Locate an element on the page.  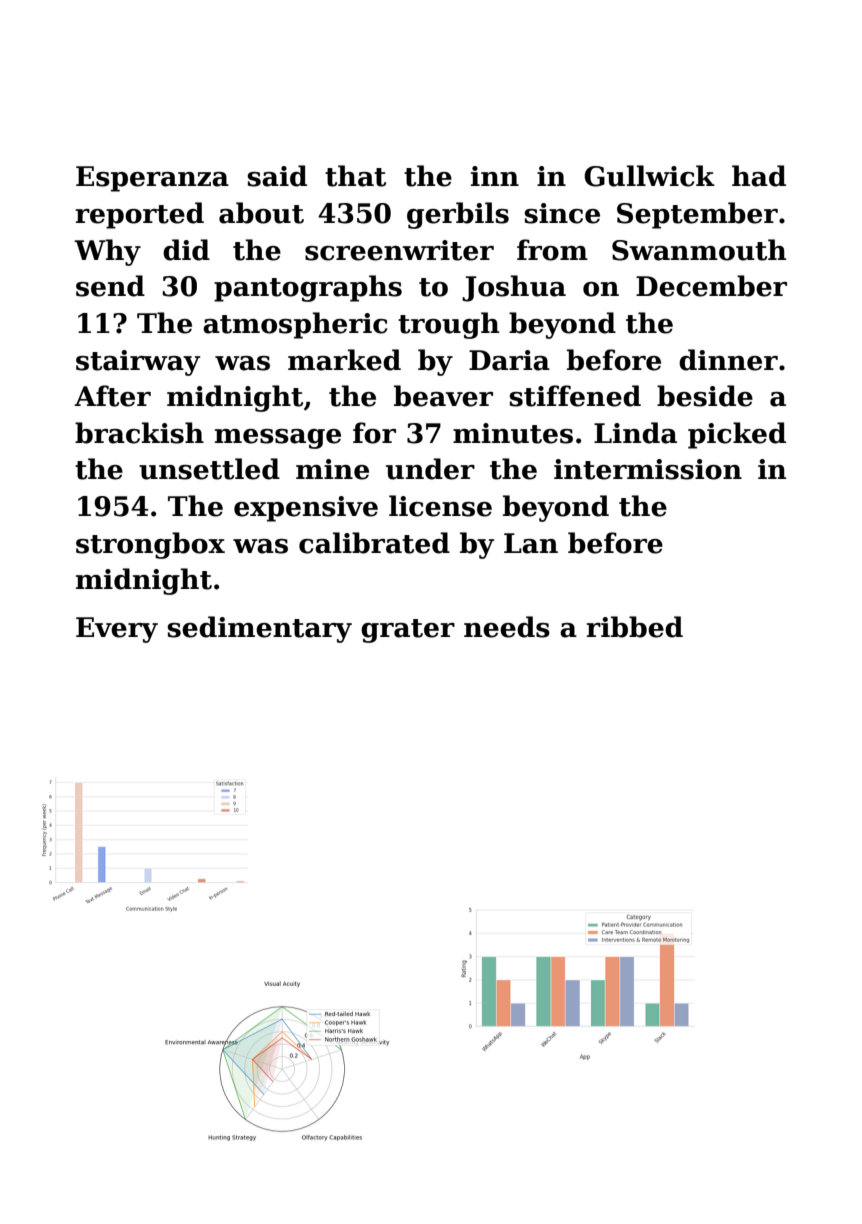
since is located at coordinates (562, 213).
